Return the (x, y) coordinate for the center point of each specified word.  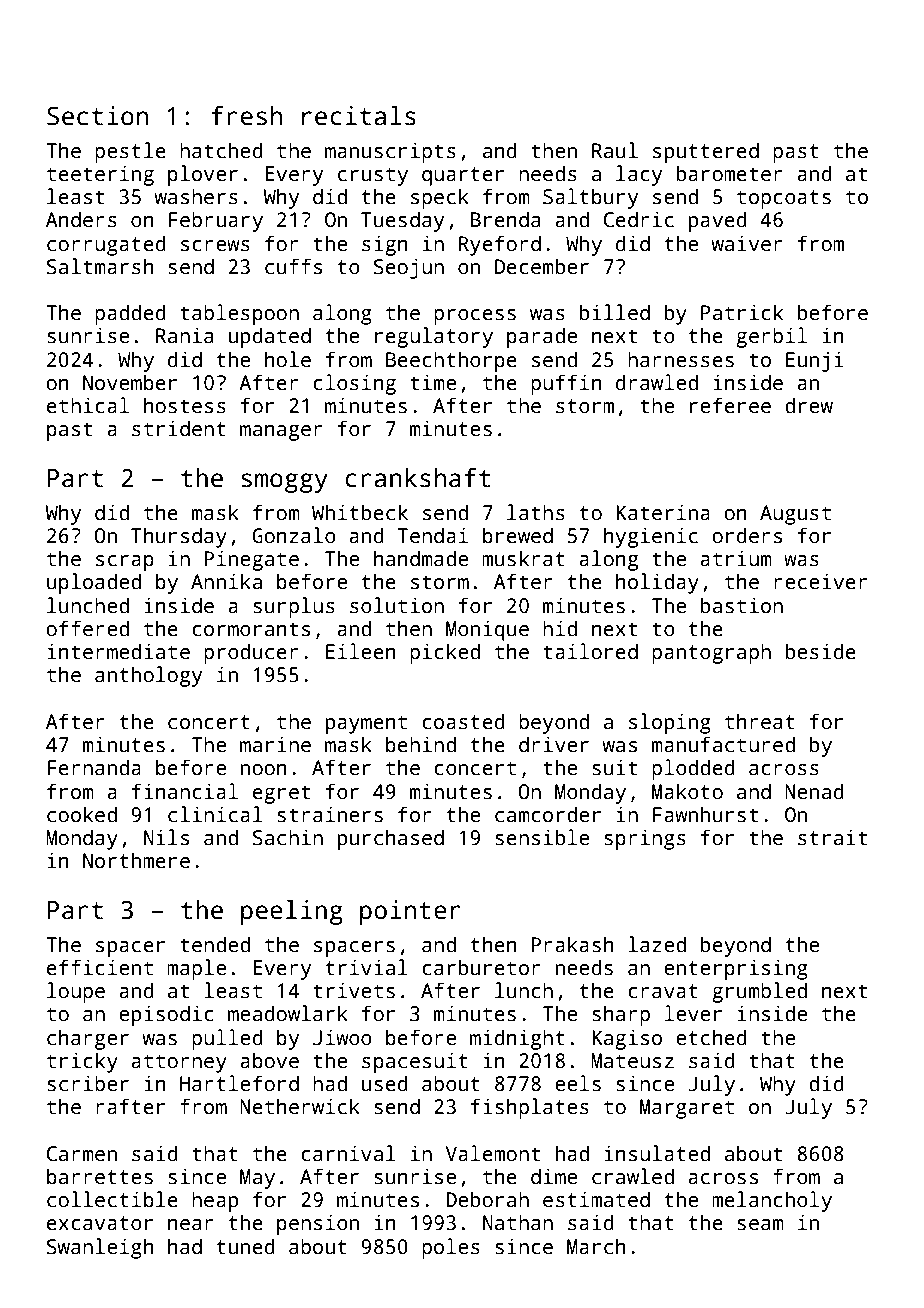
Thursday (179, 537)
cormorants (251, 629)
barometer (730, 173)
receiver (821, 581)
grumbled (759, 992)
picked (445, 653)
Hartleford (239, 1083)
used (385, 1083)
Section (97, 116)
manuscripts (390, 152)
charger (88, 1039)
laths (536, 512)
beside (821, 651)
